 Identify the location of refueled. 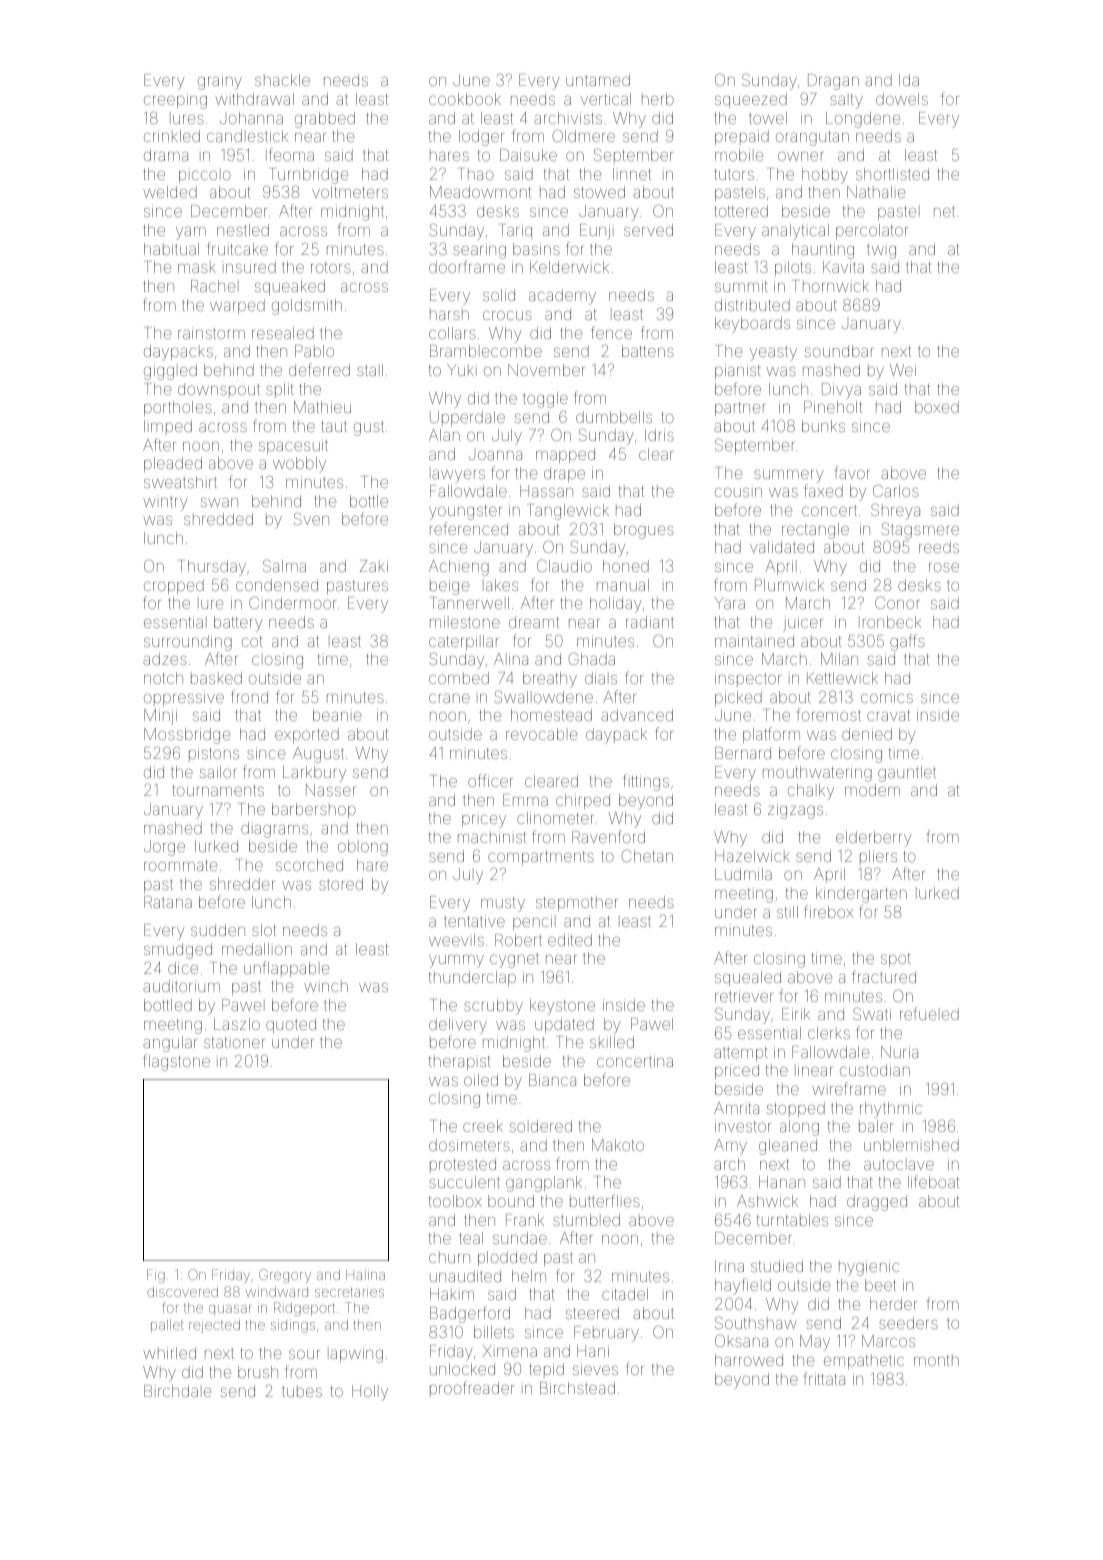
(929, 1013).
